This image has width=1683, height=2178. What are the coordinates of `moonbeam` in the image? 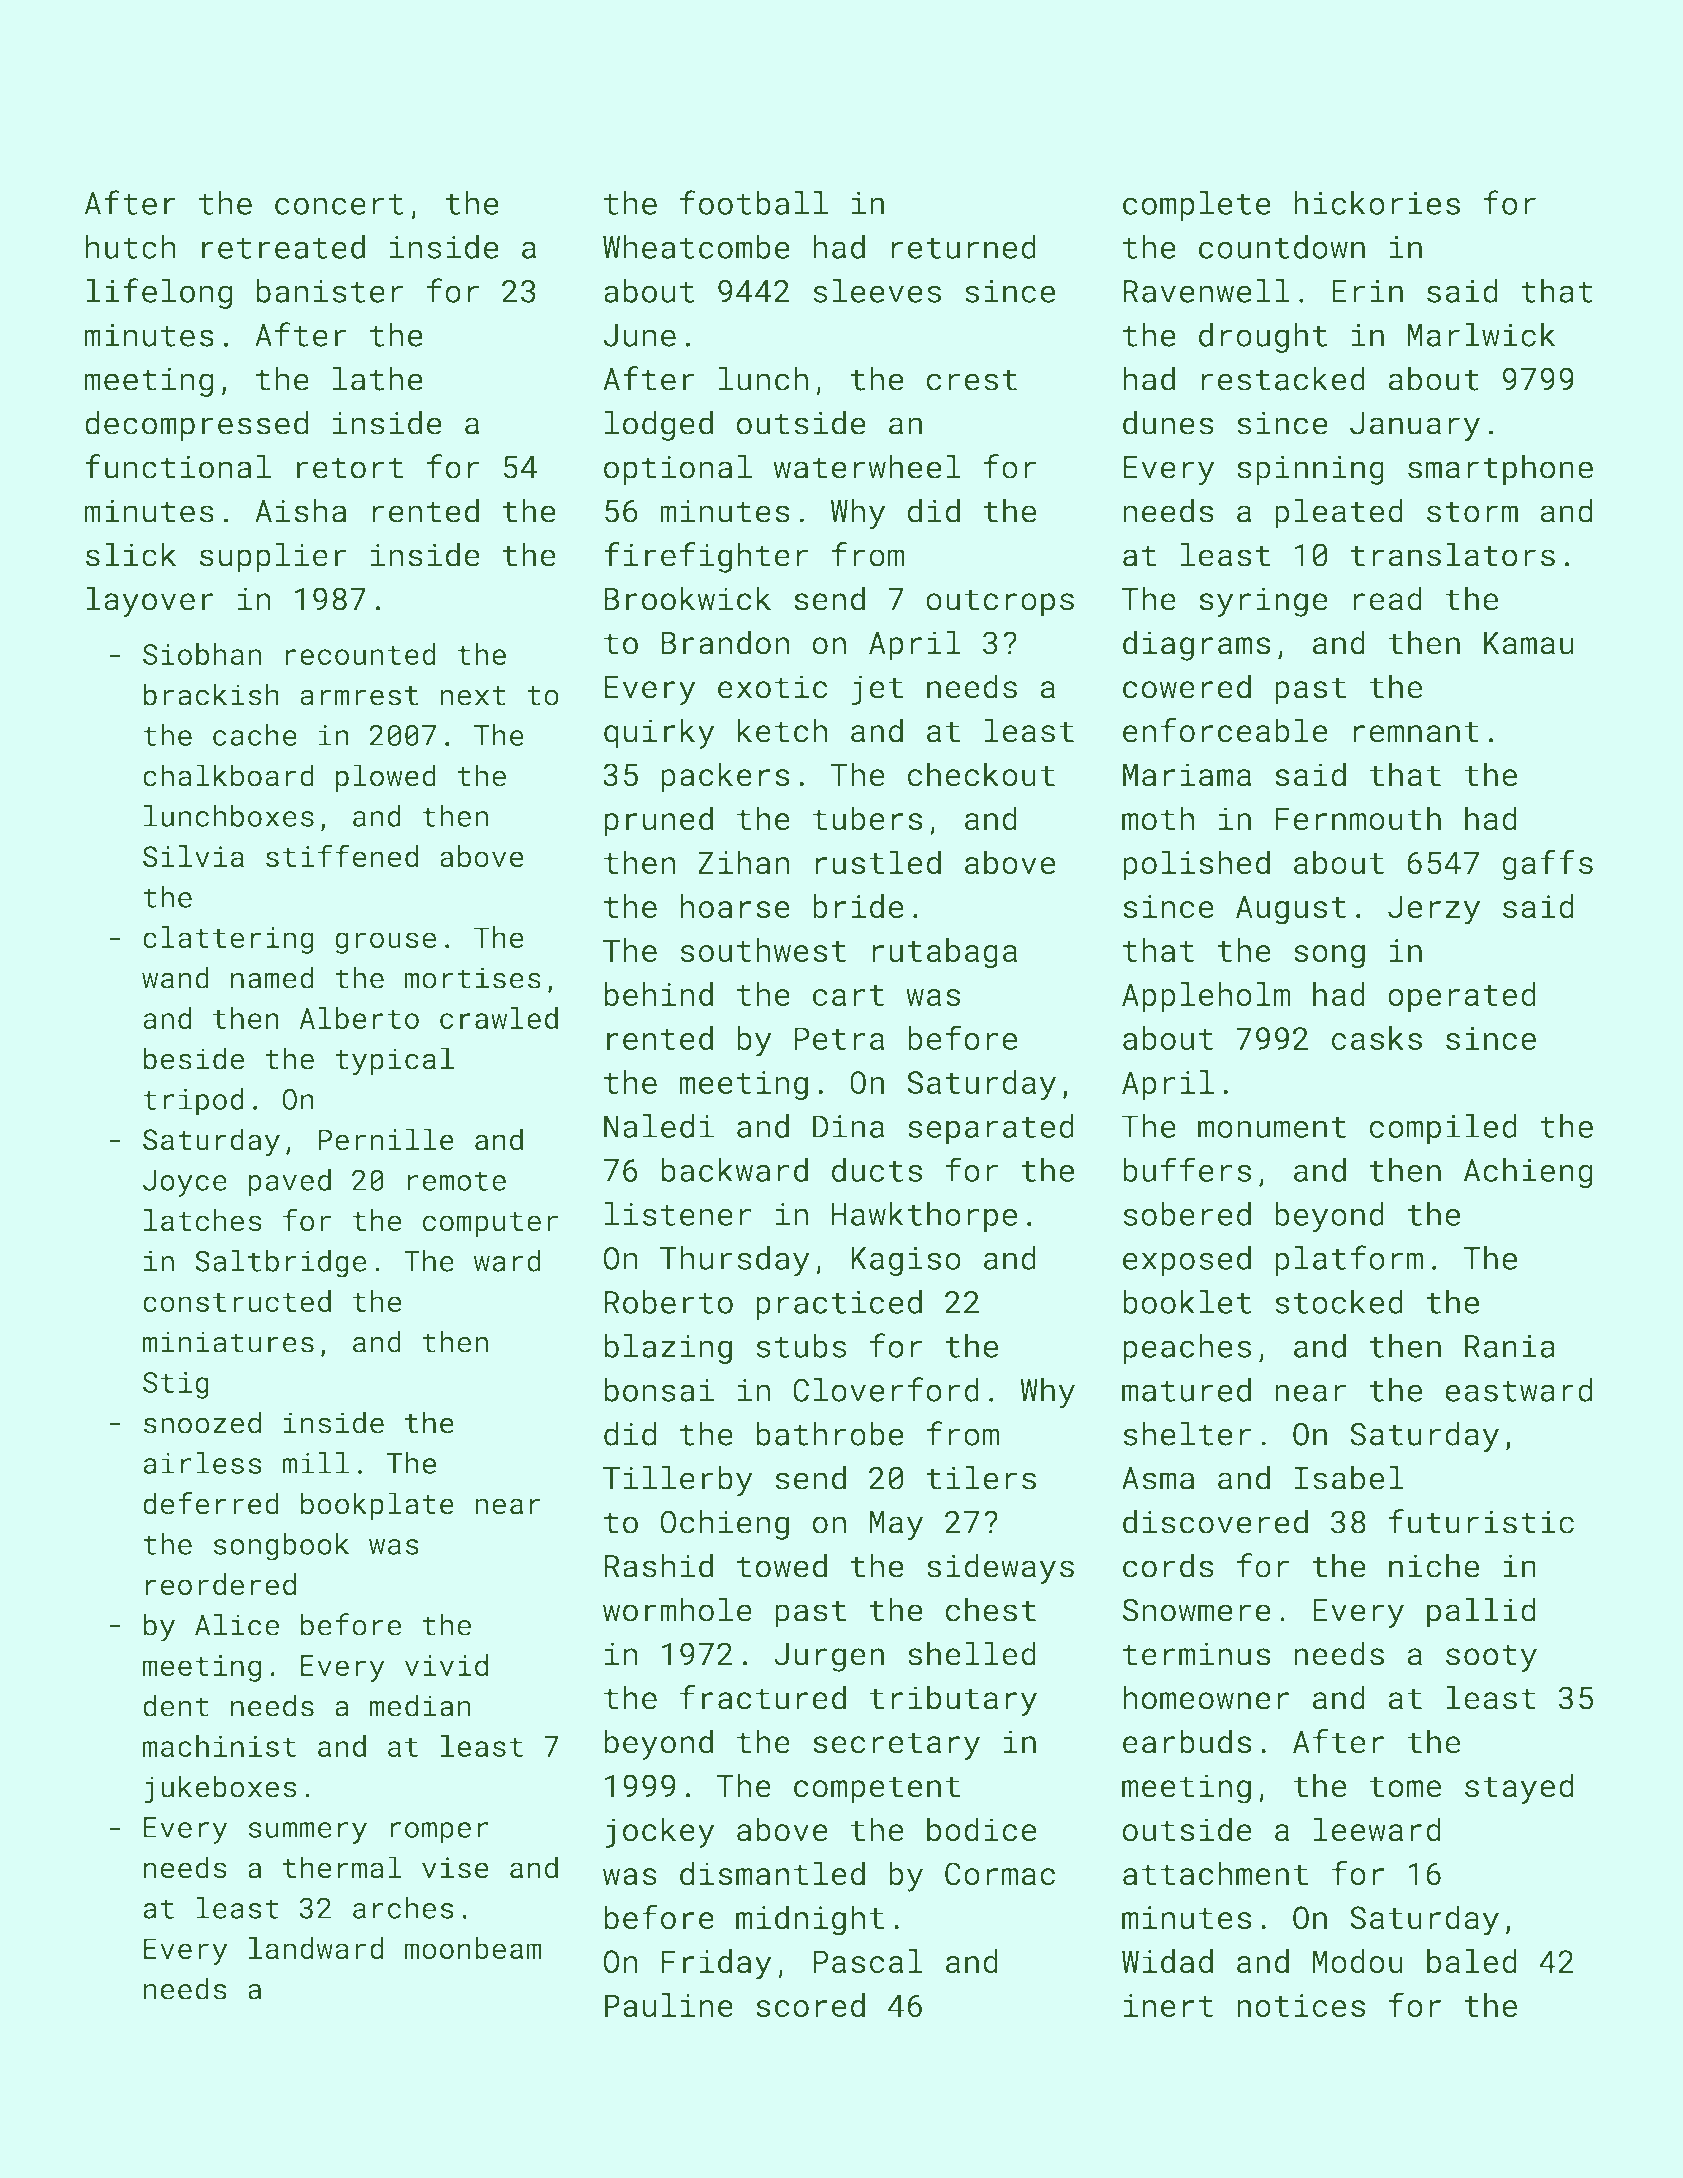 It's located at (473, 1948).
